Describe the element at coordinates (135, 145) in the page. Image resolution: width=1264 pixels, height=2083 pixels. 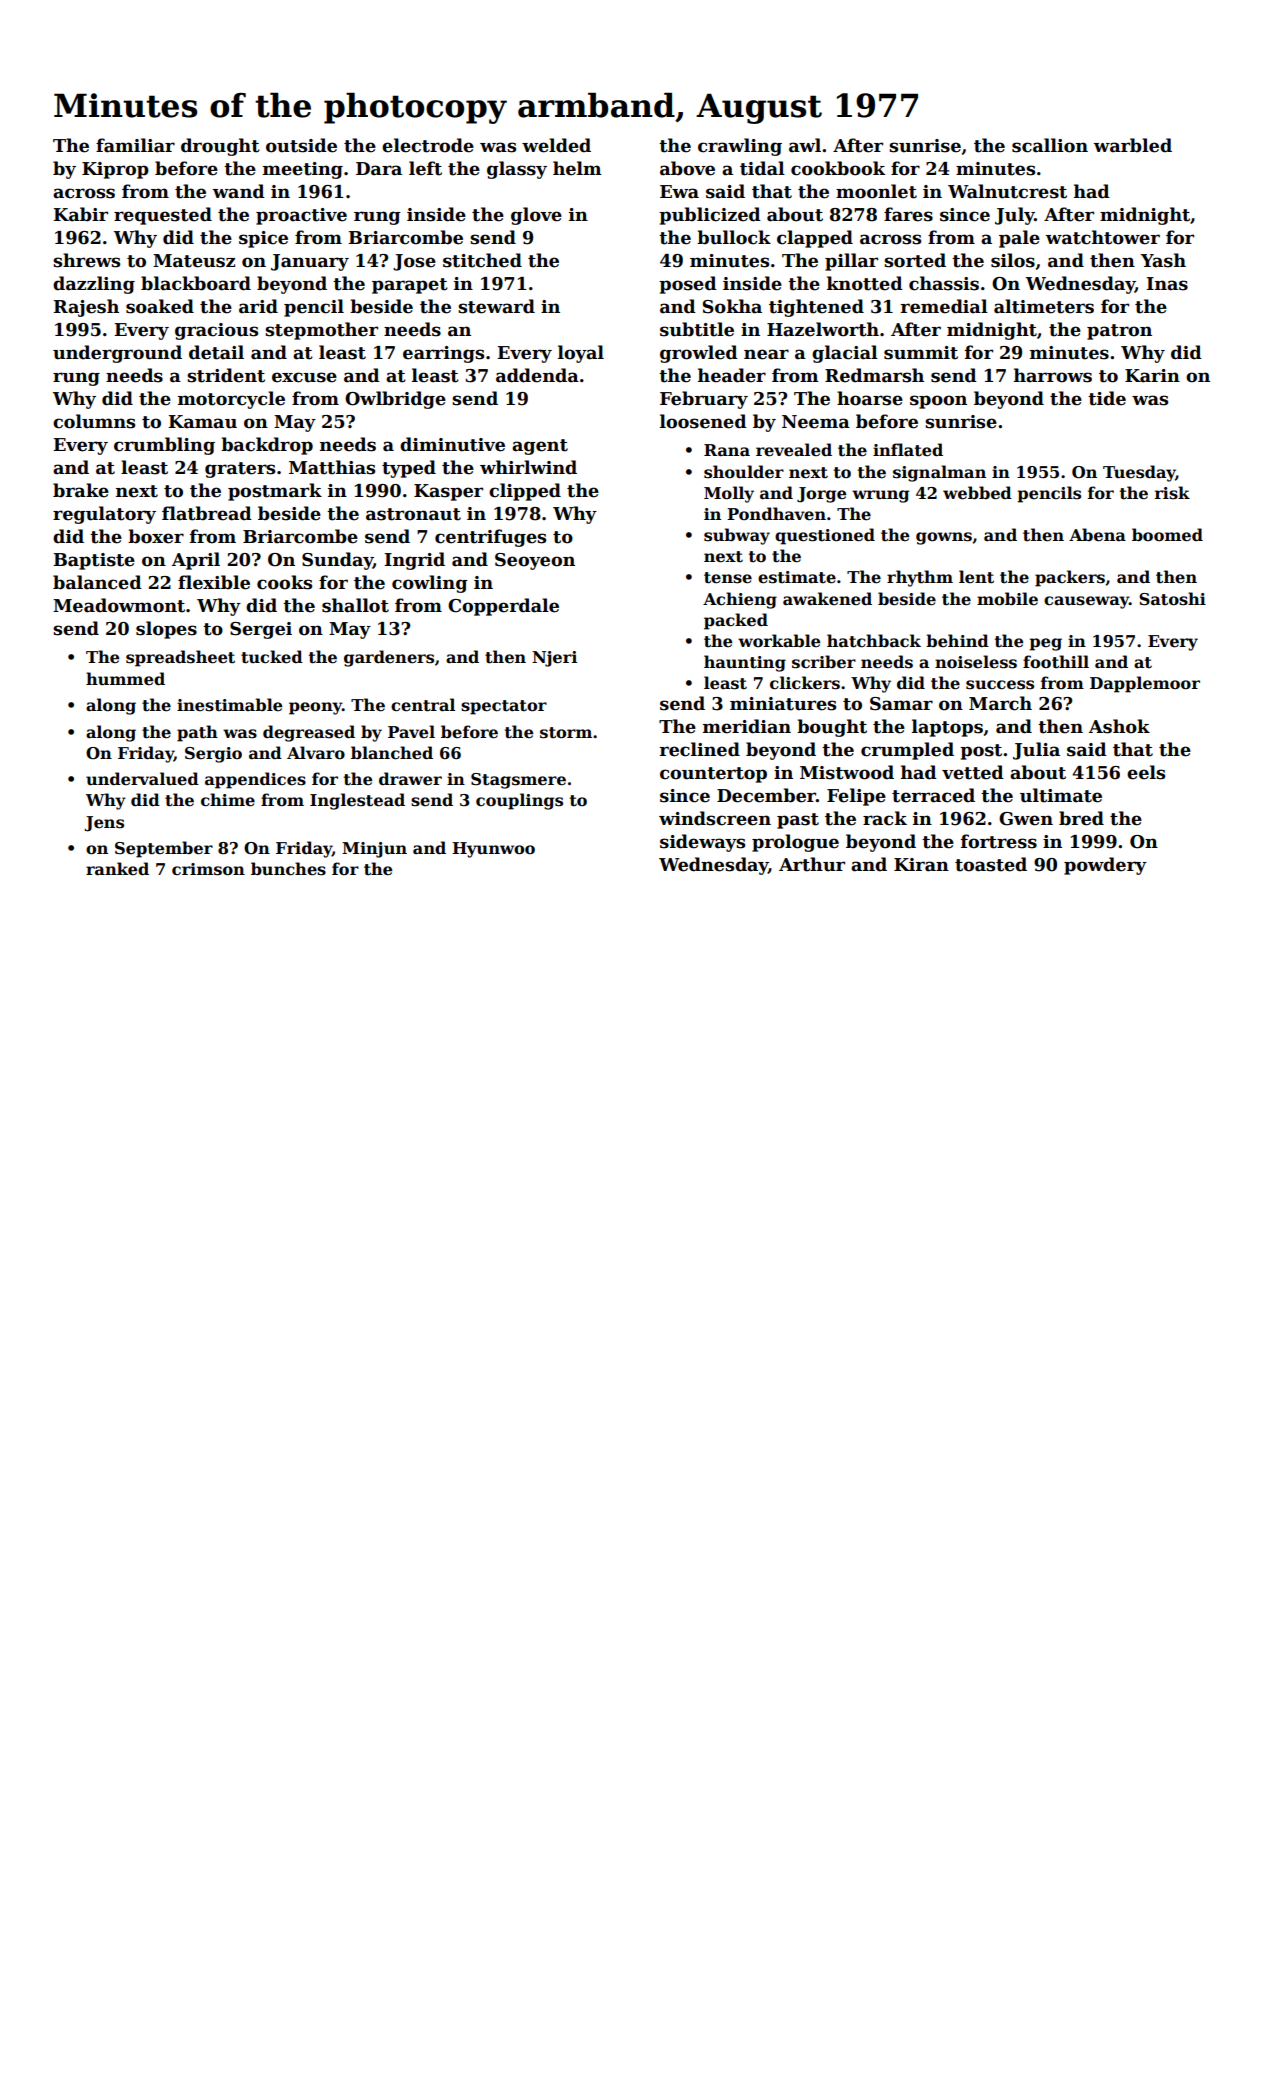
I see `familiar` at that location.
